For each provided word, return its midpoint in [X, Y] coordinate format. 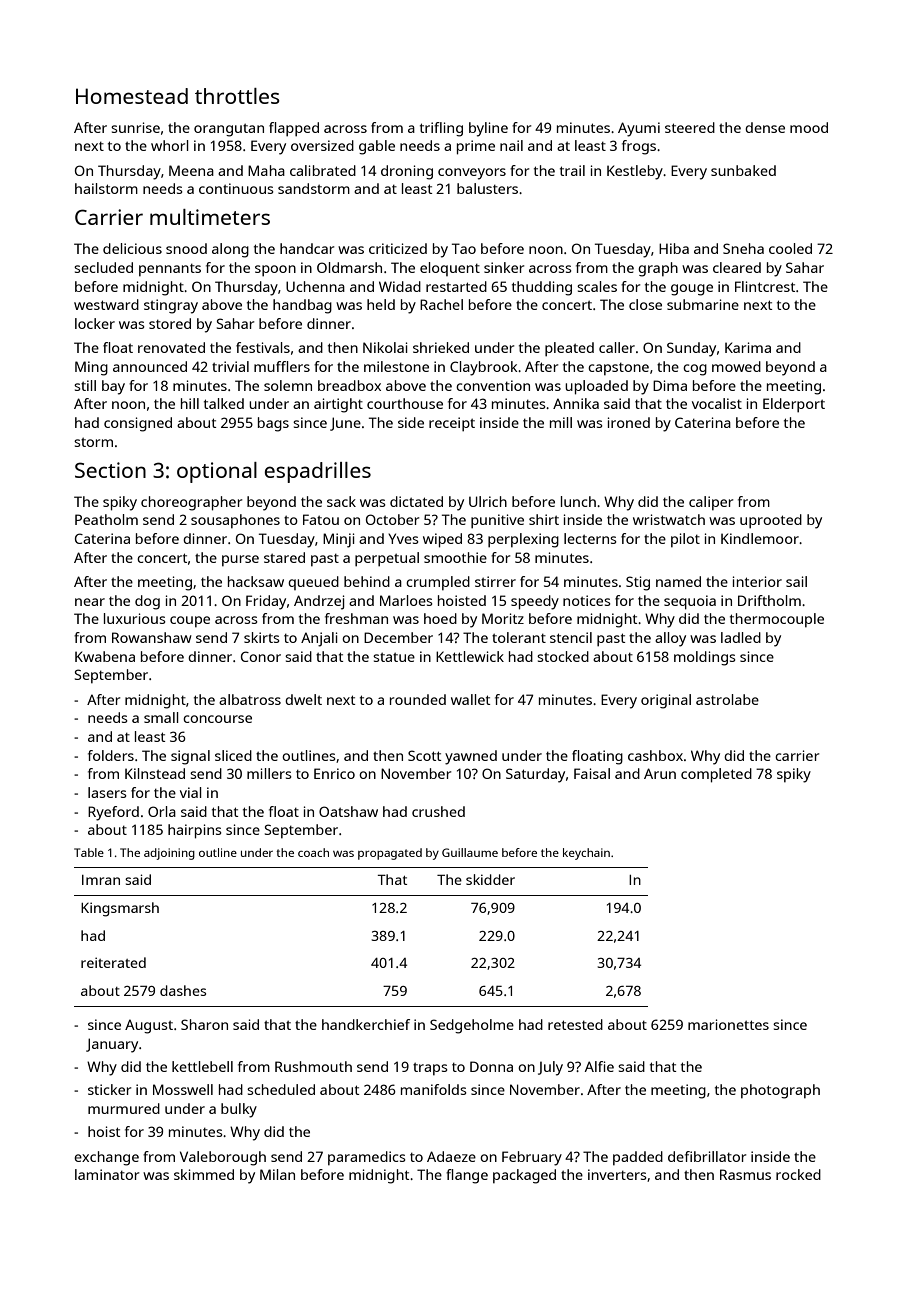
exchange [106, 1158]
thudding [542, 288]
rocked [798, 1174]
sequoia [690, 602]
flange [467, 1176]
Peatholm [106, 519]
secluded [103, 267]
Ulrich [488, 501]
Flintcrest [765, 286]
